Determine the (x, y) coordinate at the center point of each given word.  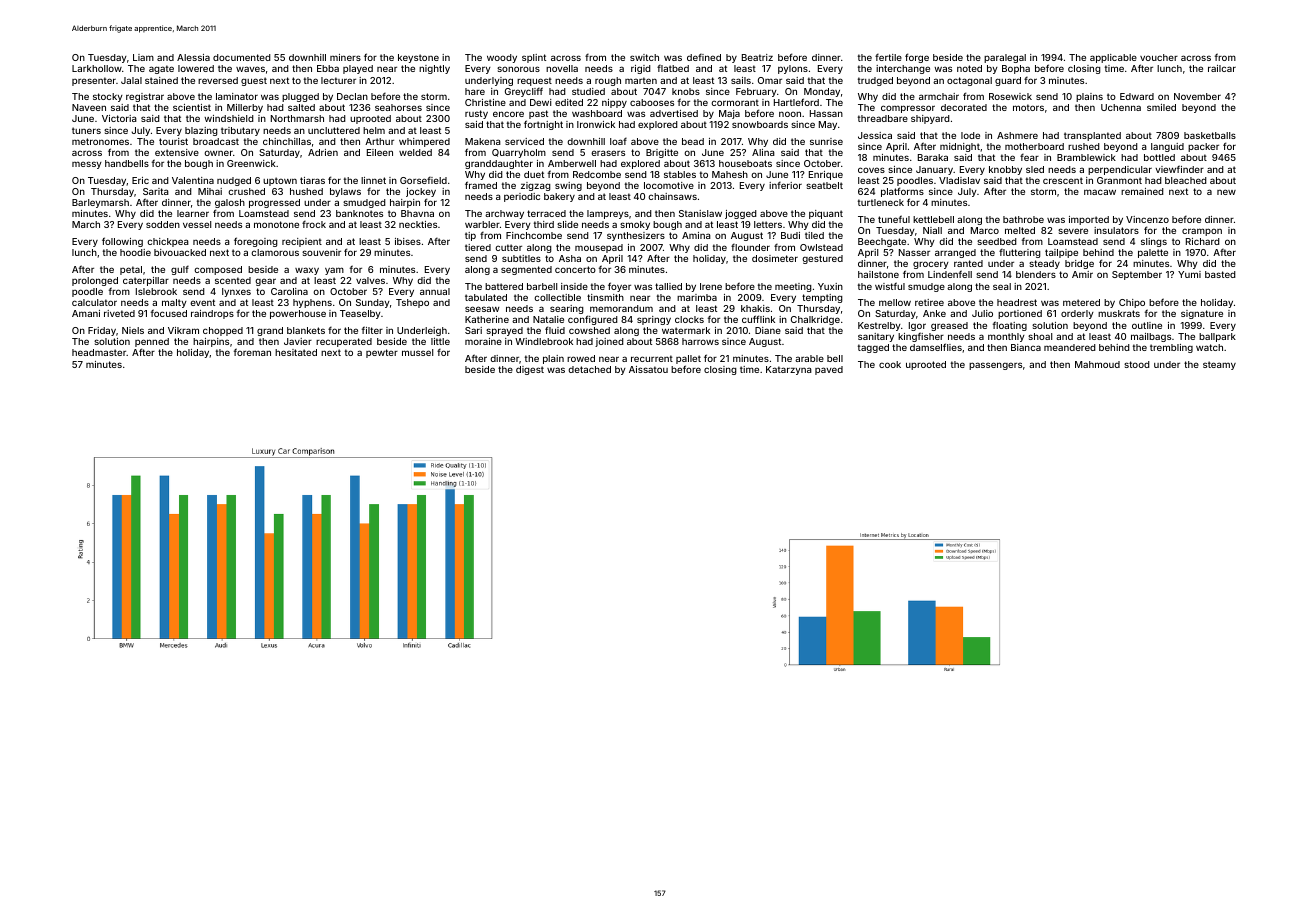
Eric (140, 180)
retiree (929, 302)
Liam (143, 57)
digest (530, 370)
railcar (1222, 68)
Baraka (933, 157)
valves (370, 280)
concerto (575, 269)
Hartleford (796, 102)
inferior (785, 185)
